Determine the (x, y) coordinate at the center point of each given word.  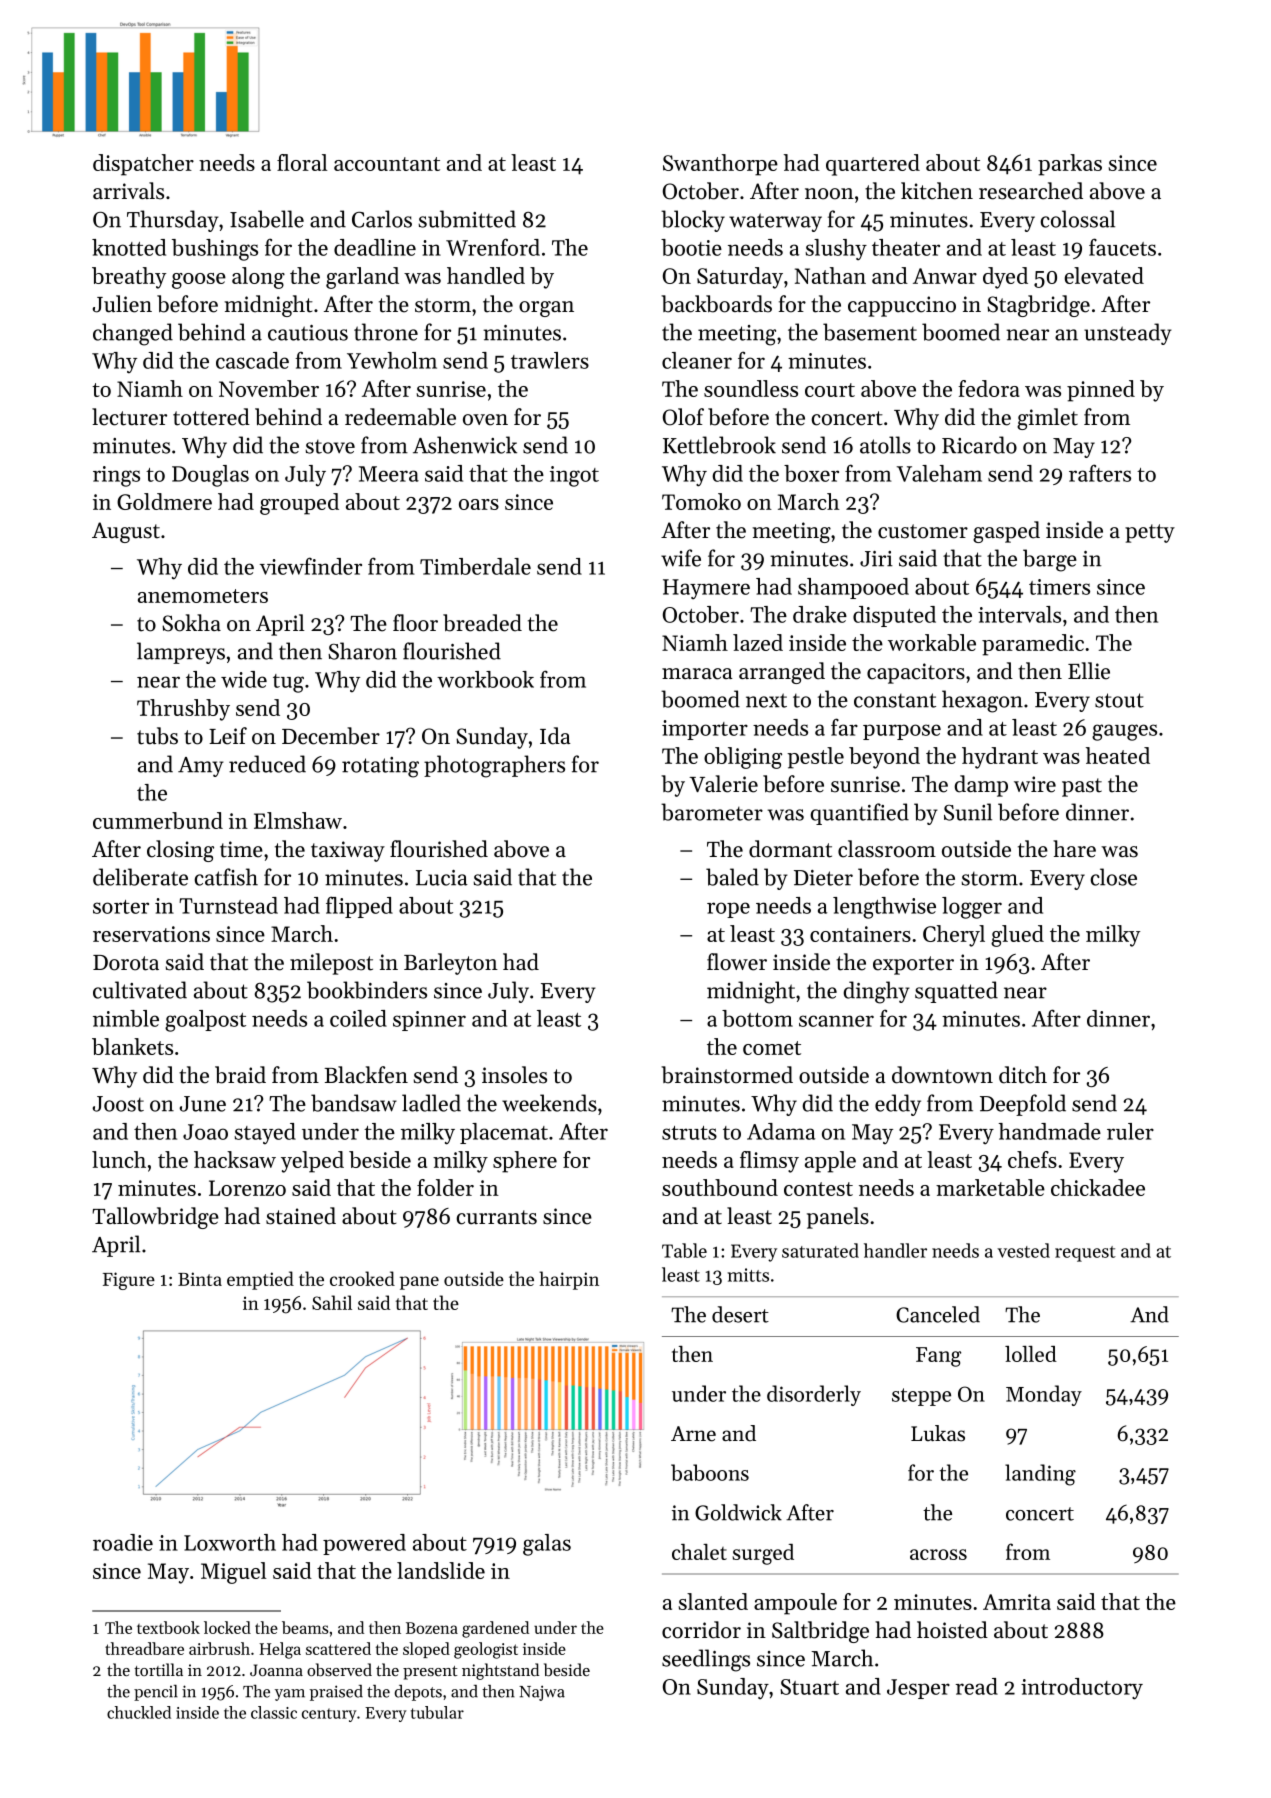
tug (288, 683)
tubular (437, 1712)
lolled (1031, 1354)
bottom (757, 1018)
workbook (485, 679)
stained (301, 1216)
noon (829, 194)
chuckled (139, 1712)
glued (1017, 936)
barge (1050, 560)
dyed (1005, 278)
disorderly (814, 1395)
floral (302, 162)
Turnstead (228, 905)
